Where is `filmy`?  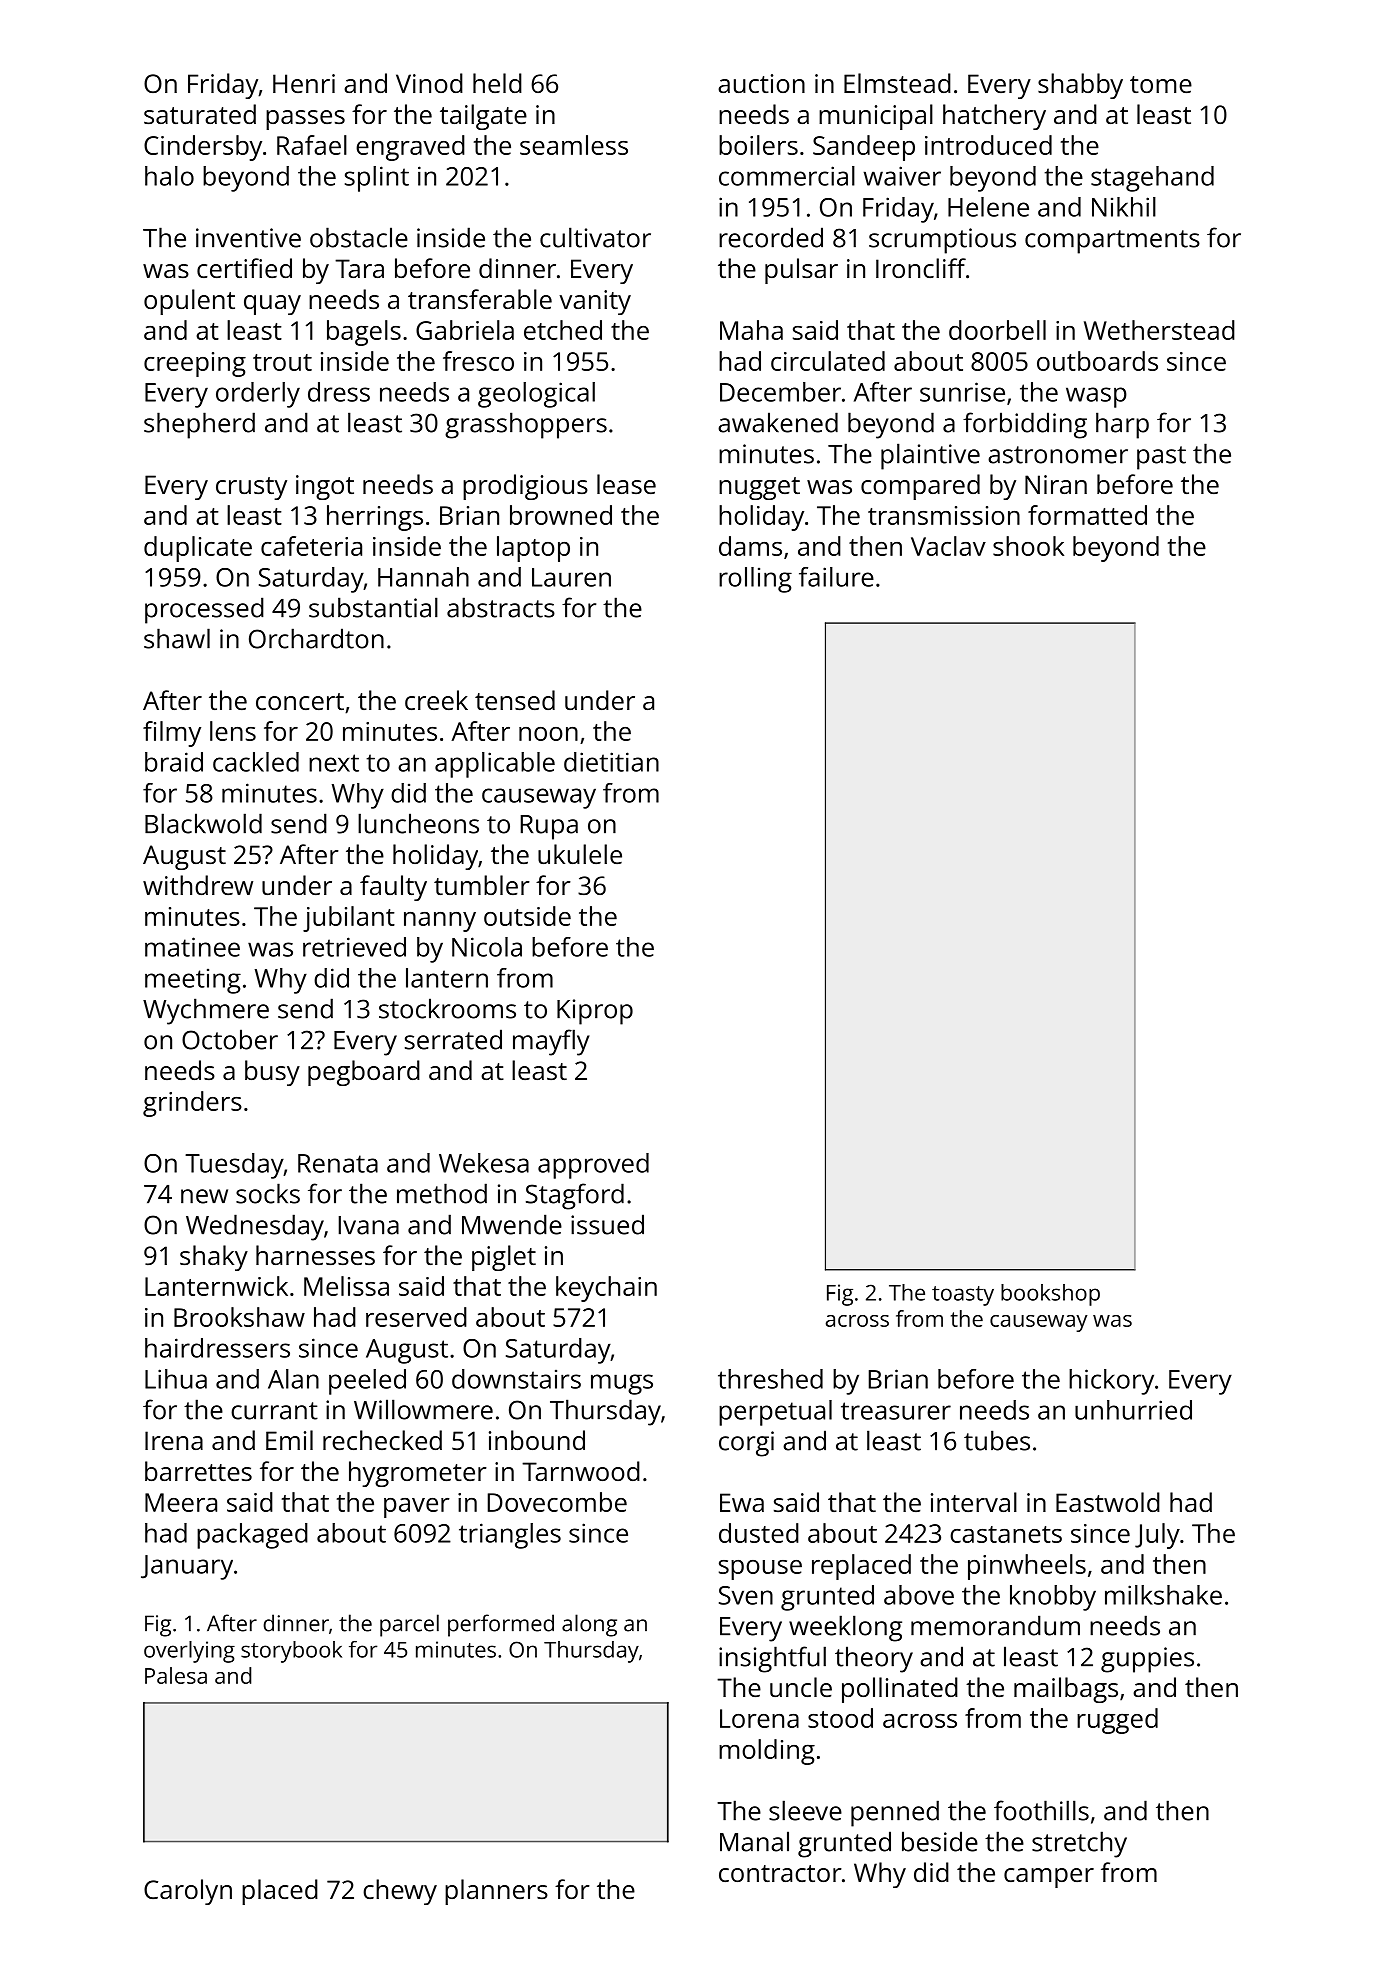
filmy is located at coordinates (172, 734).
